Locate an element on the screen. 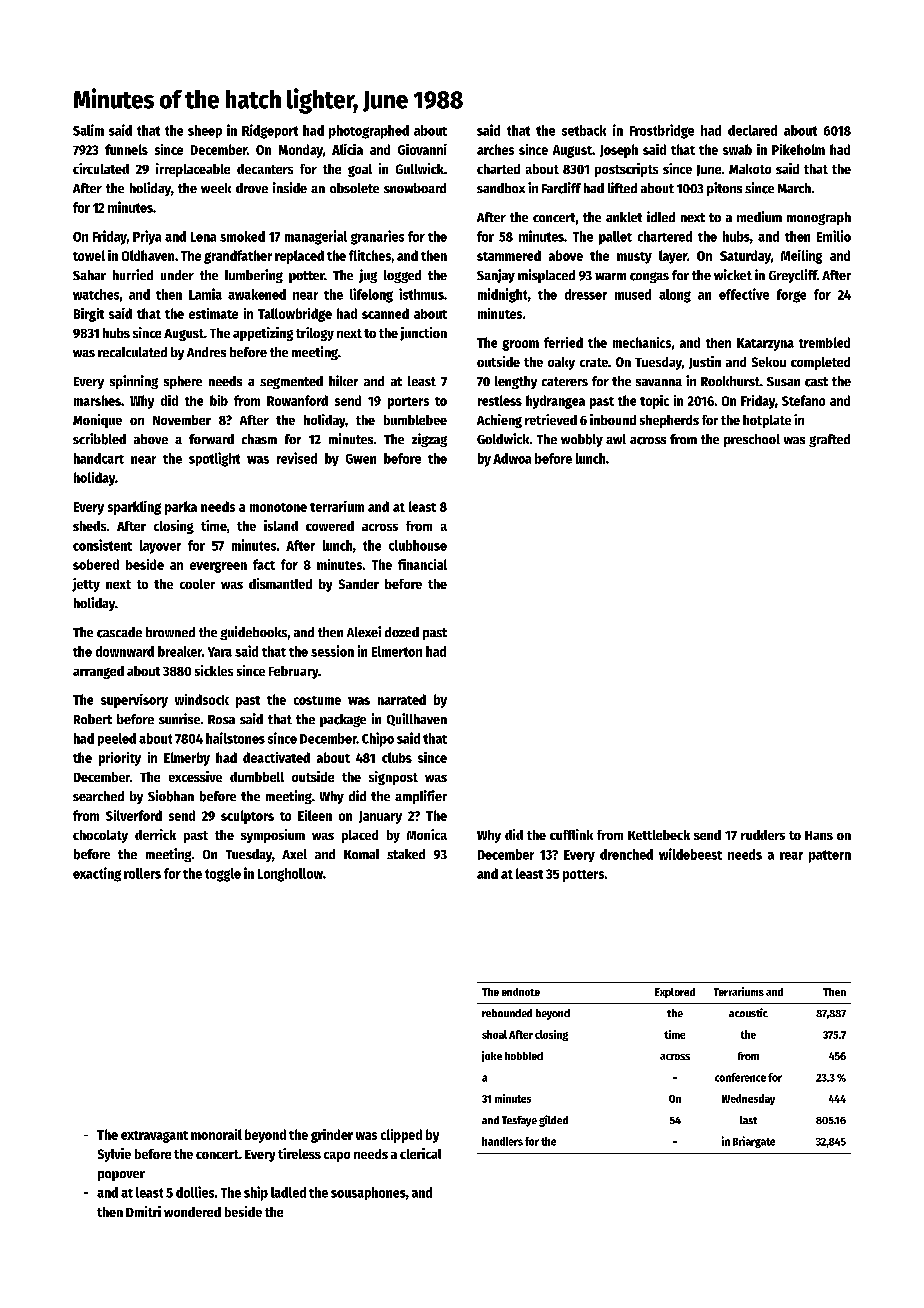 The height and width of the screenshot is (1308, 924). savanna is located at coordinates (659, 382).
